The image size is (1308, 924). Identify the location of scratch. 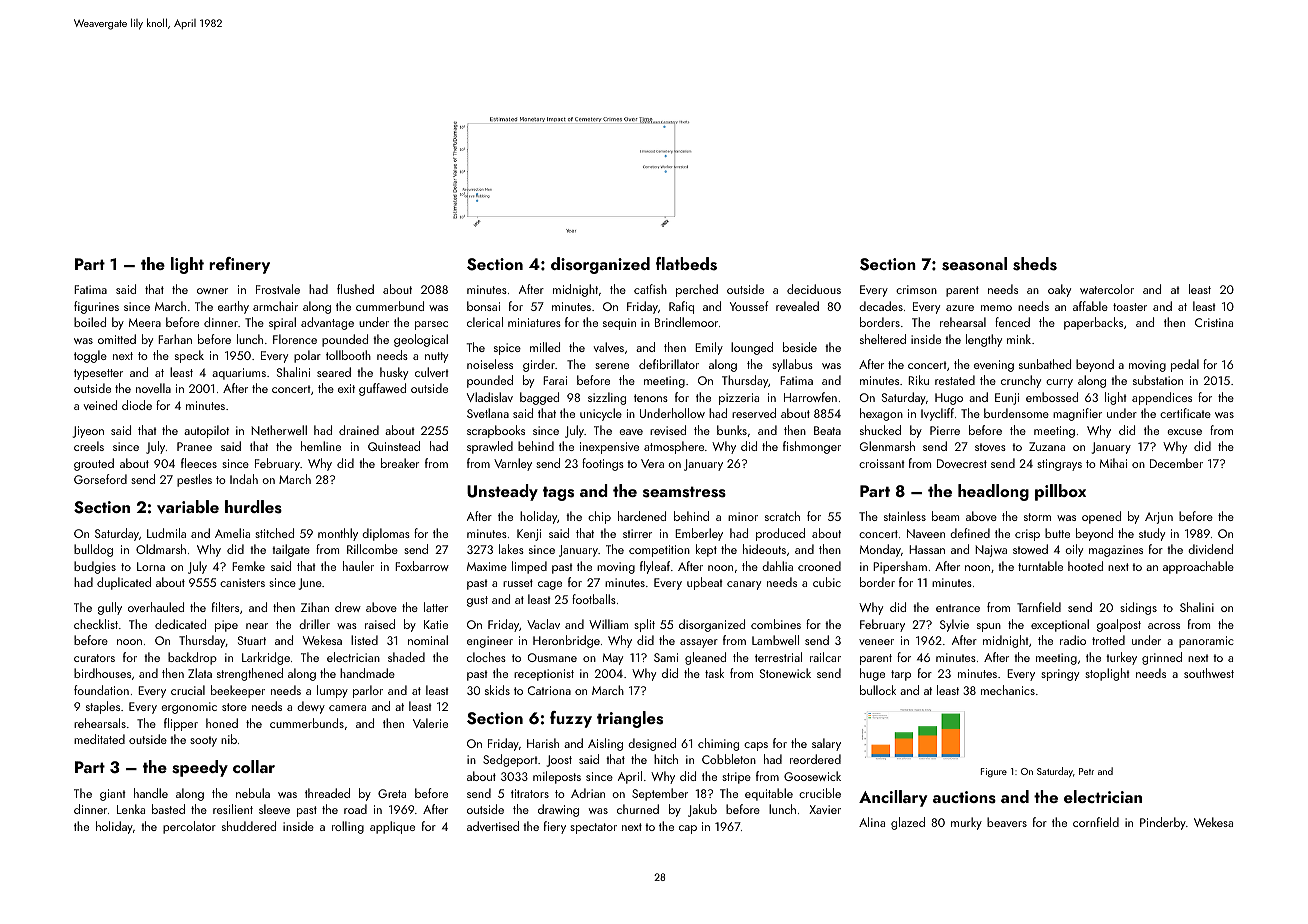
(782, 516).
